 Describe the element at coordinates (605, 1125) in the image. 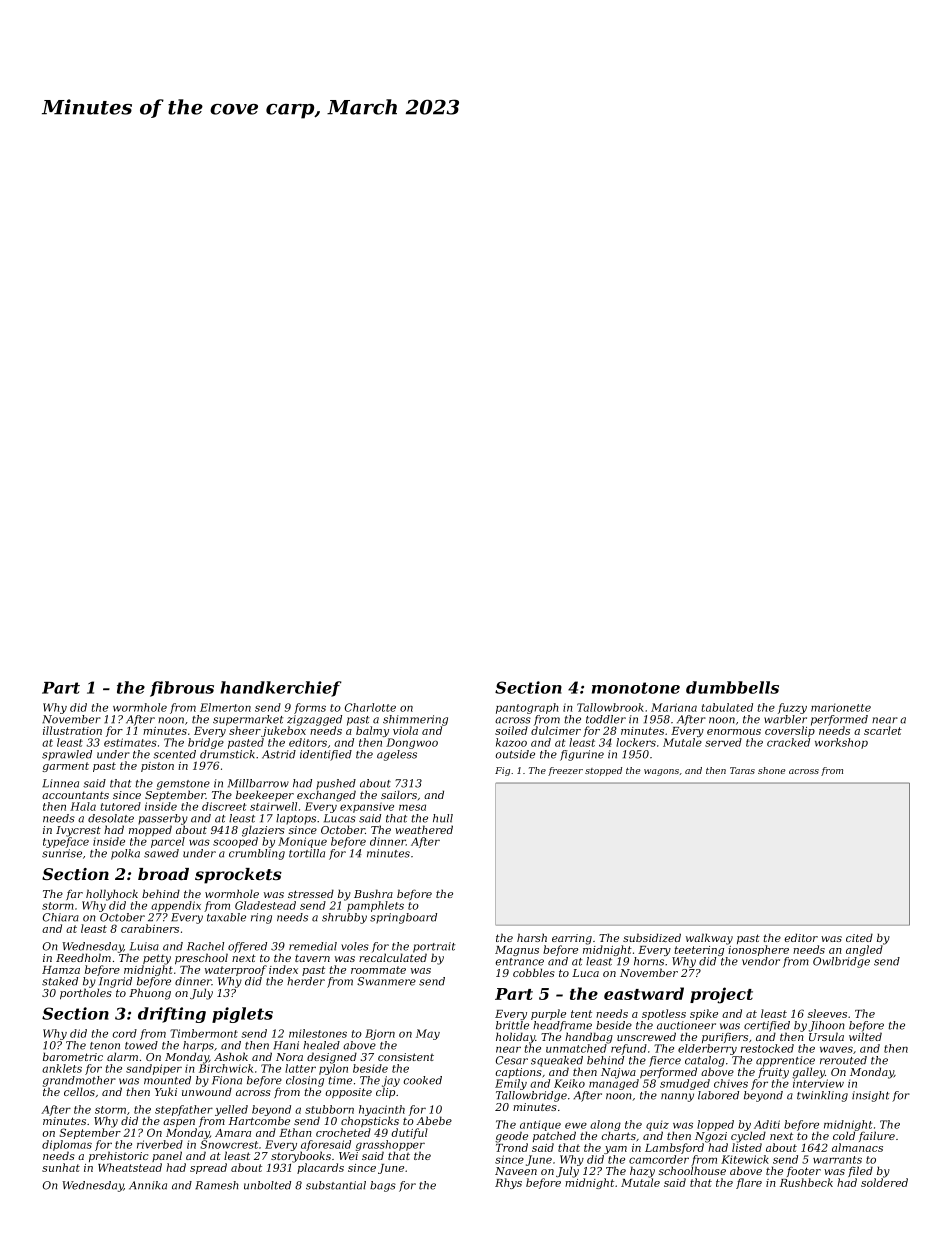

I see `along` at that location.
